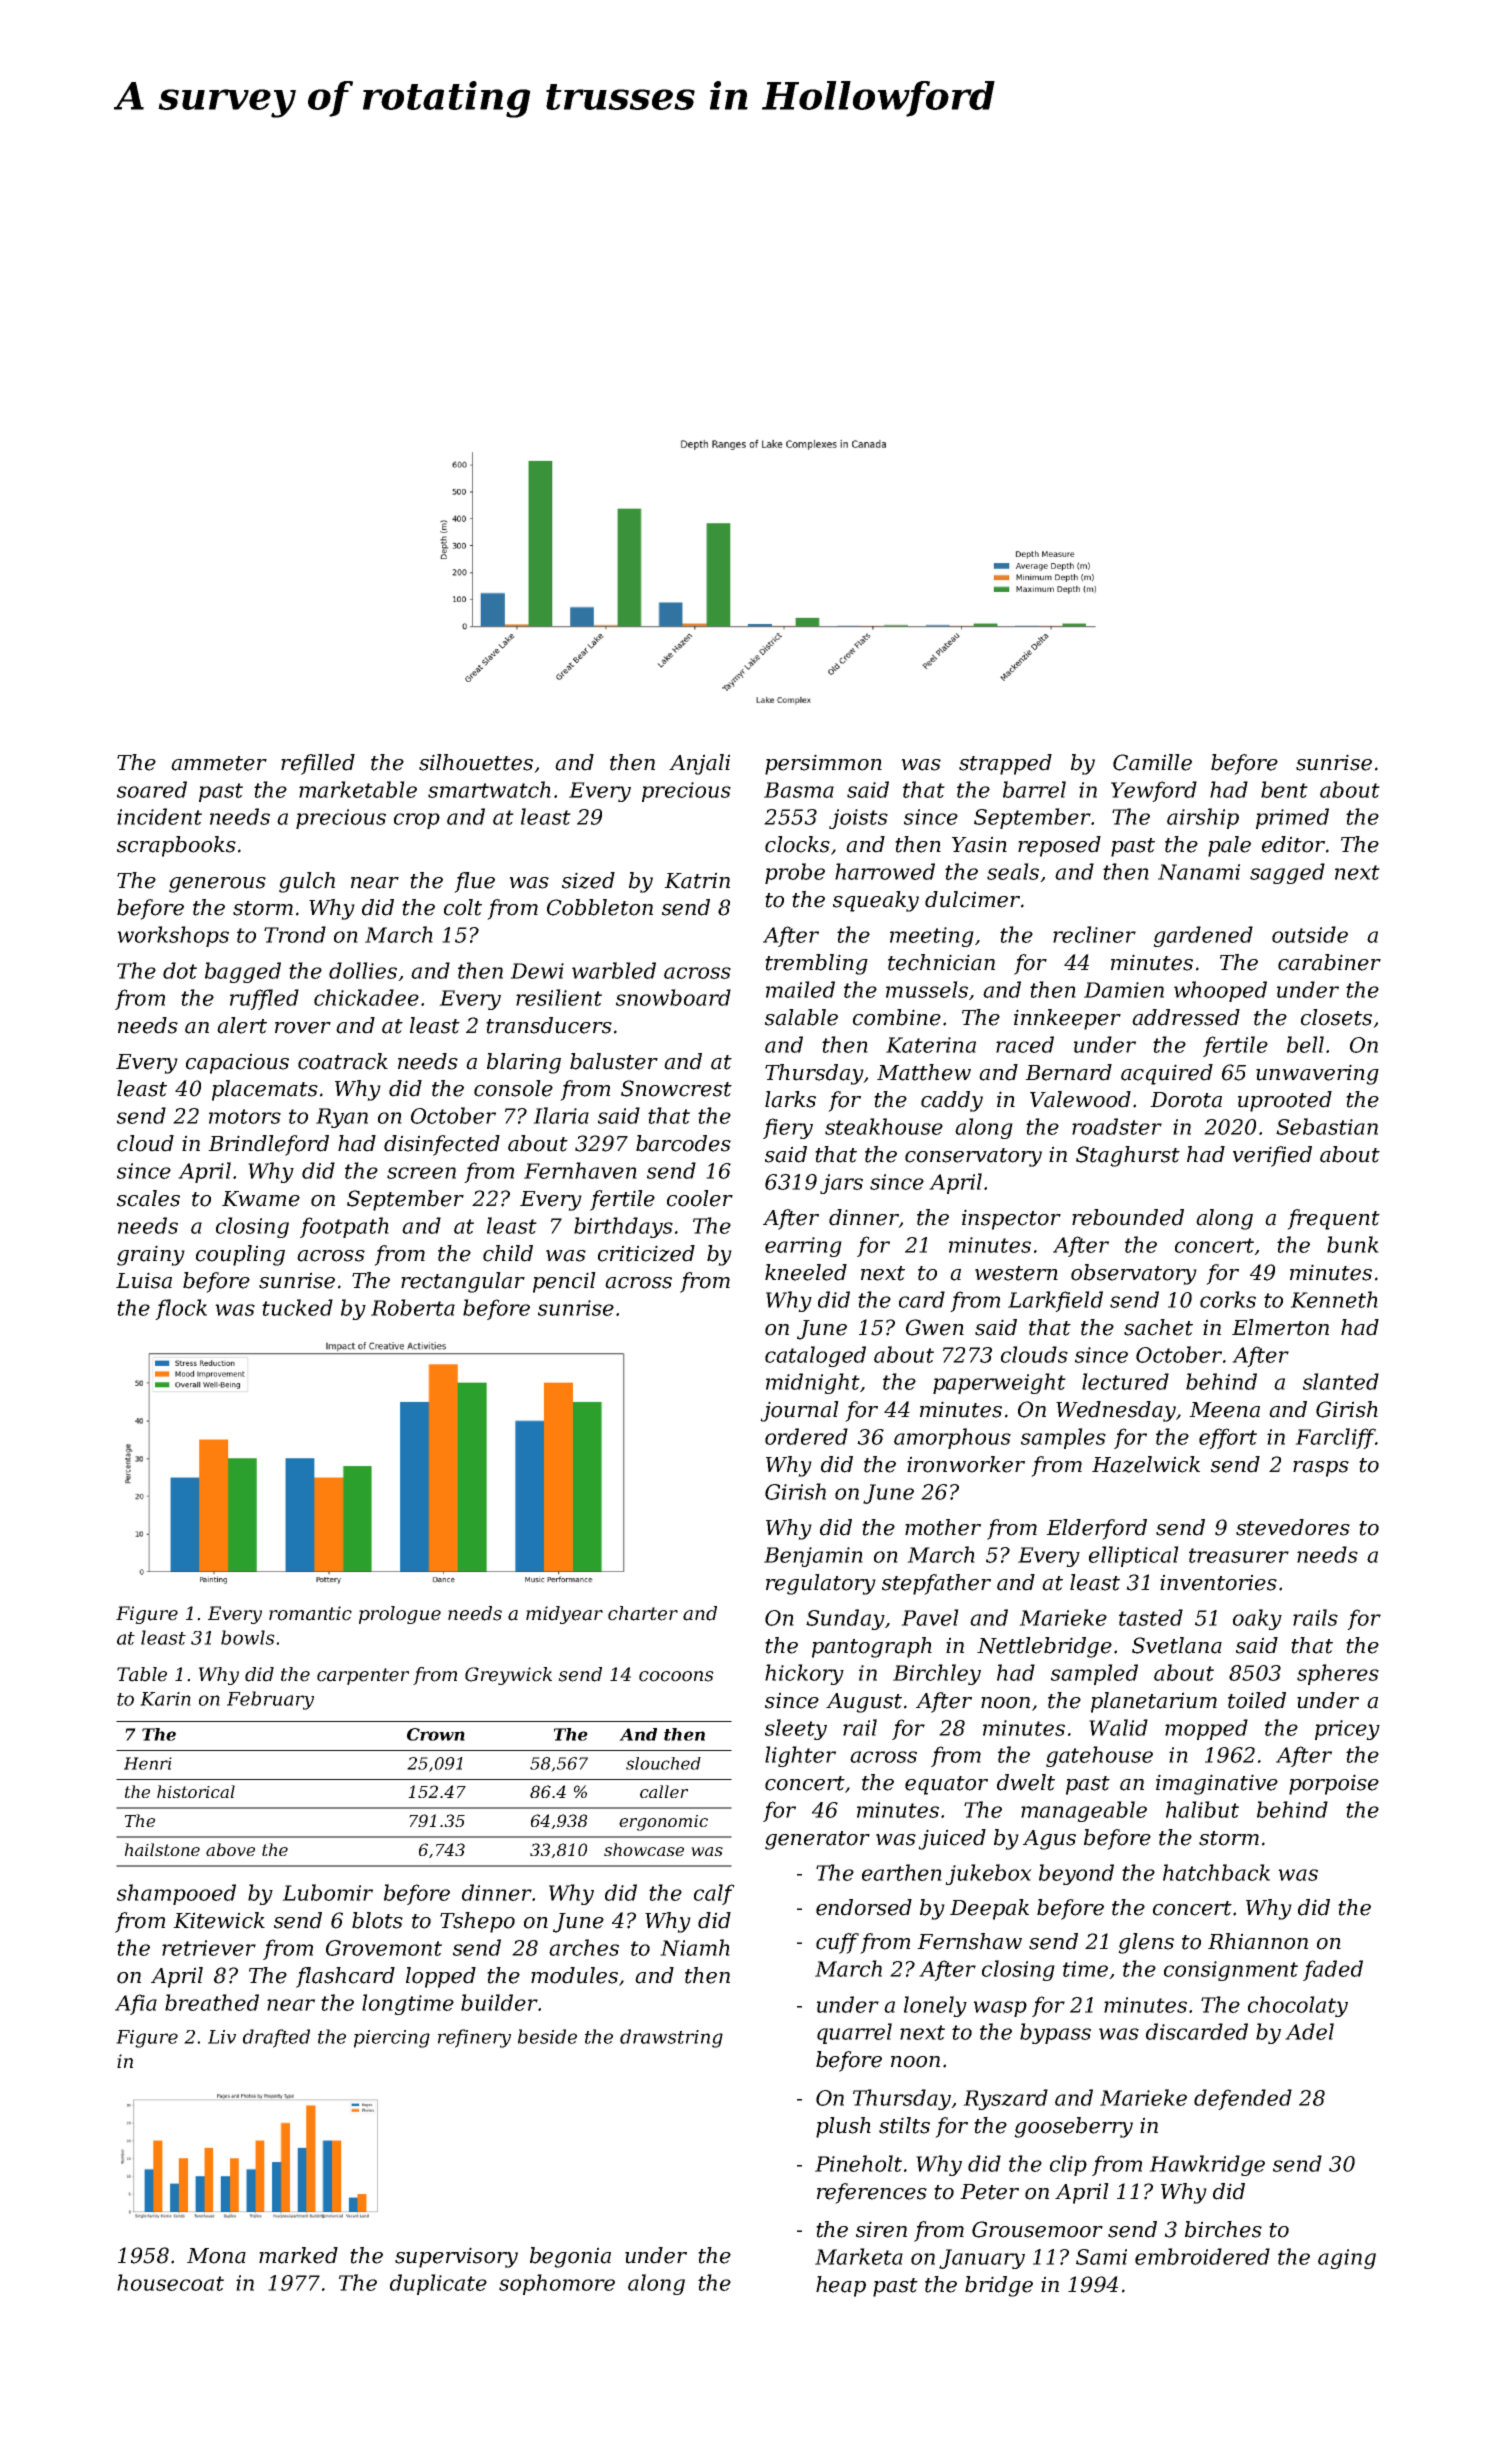  Describe the element at coordinates (1228, 1438) in the screenshot. I see `effort` at that location.
